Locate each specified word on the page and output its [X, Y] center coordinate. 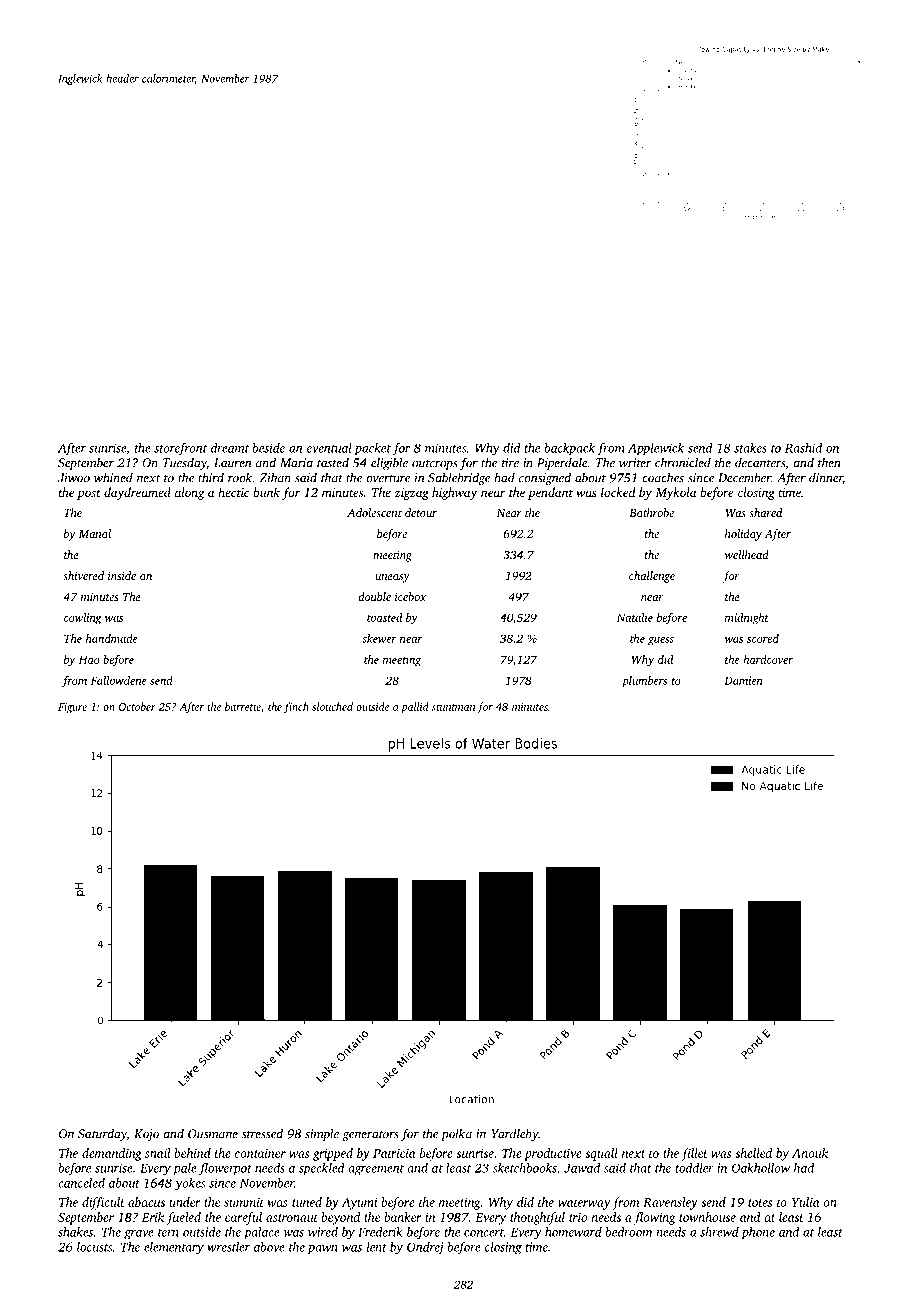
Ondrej [425, 1248]
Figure [72, 708]
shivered [83, 575]
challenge [652, 577]
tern [168, 1233]
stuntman [453, 707]
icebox [411, 596]
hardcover [768, 659]
